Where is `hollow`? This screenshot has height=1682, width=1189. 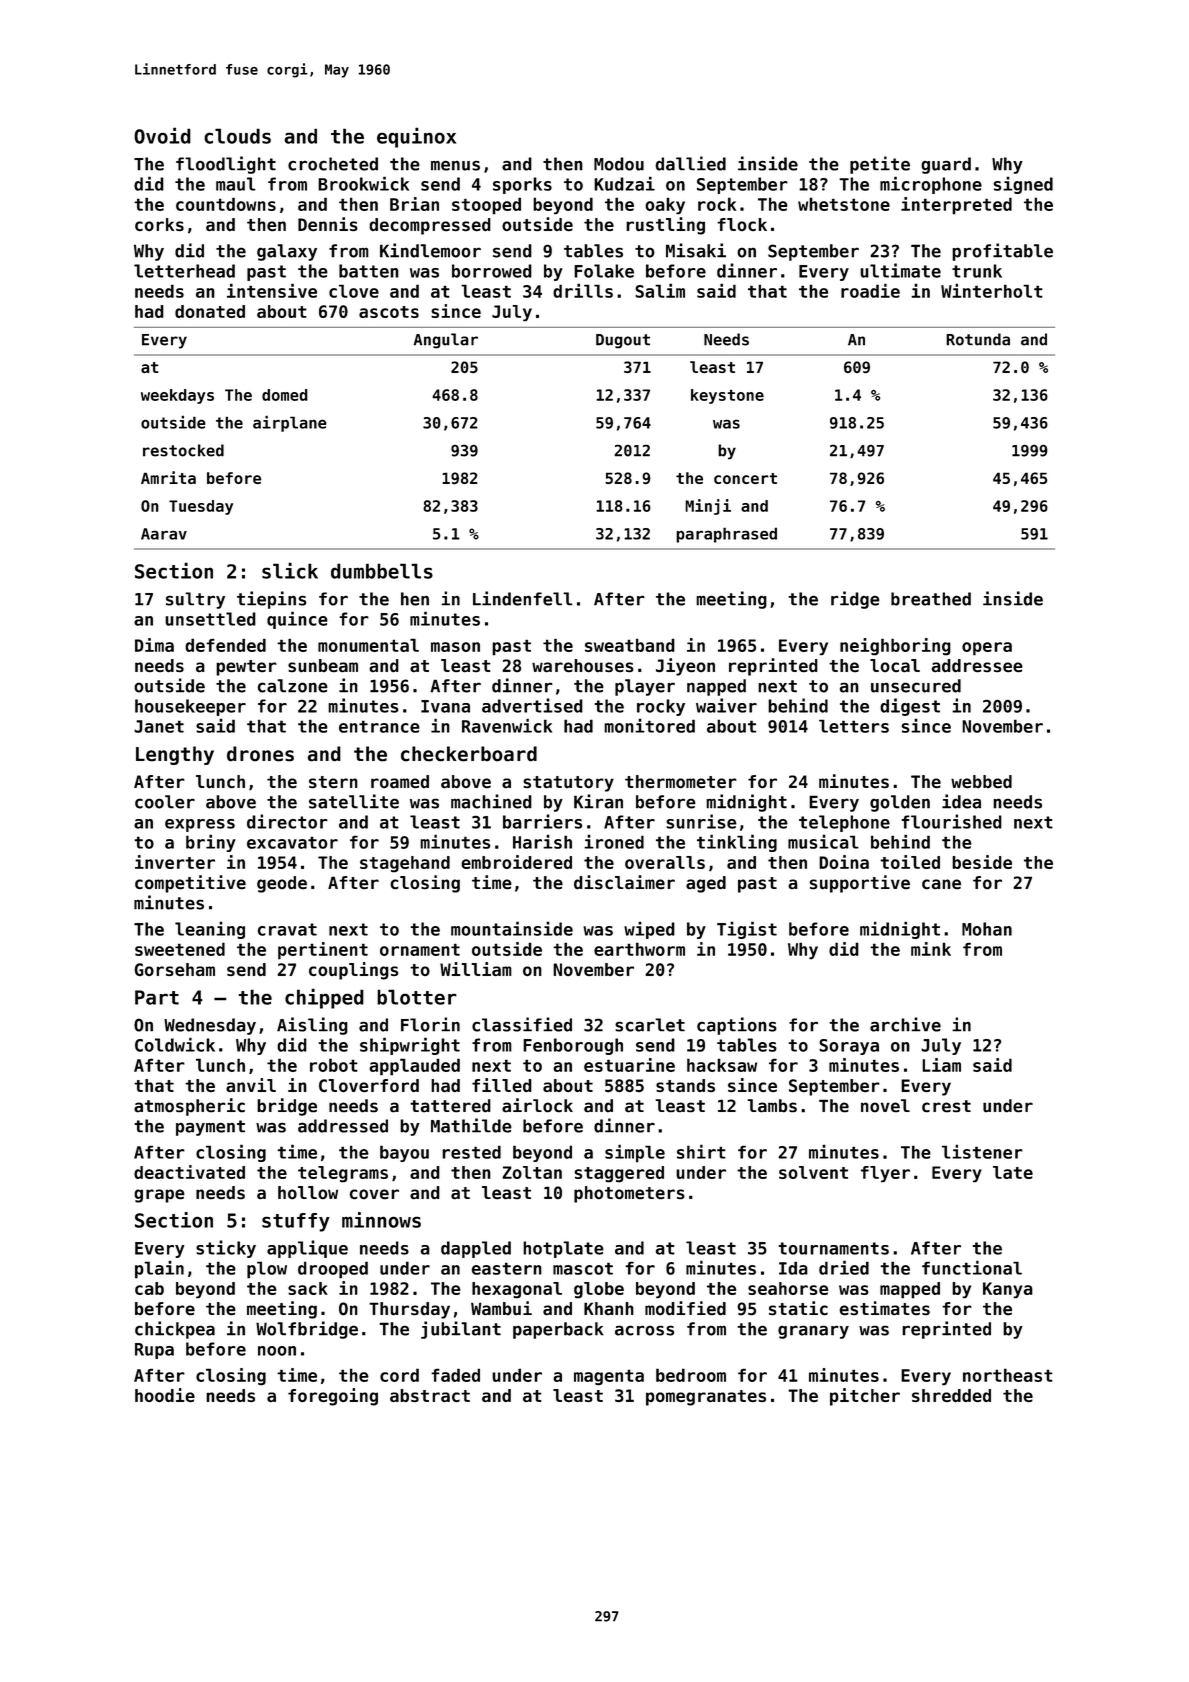 hollow is located at coordinates (308, 1192).
